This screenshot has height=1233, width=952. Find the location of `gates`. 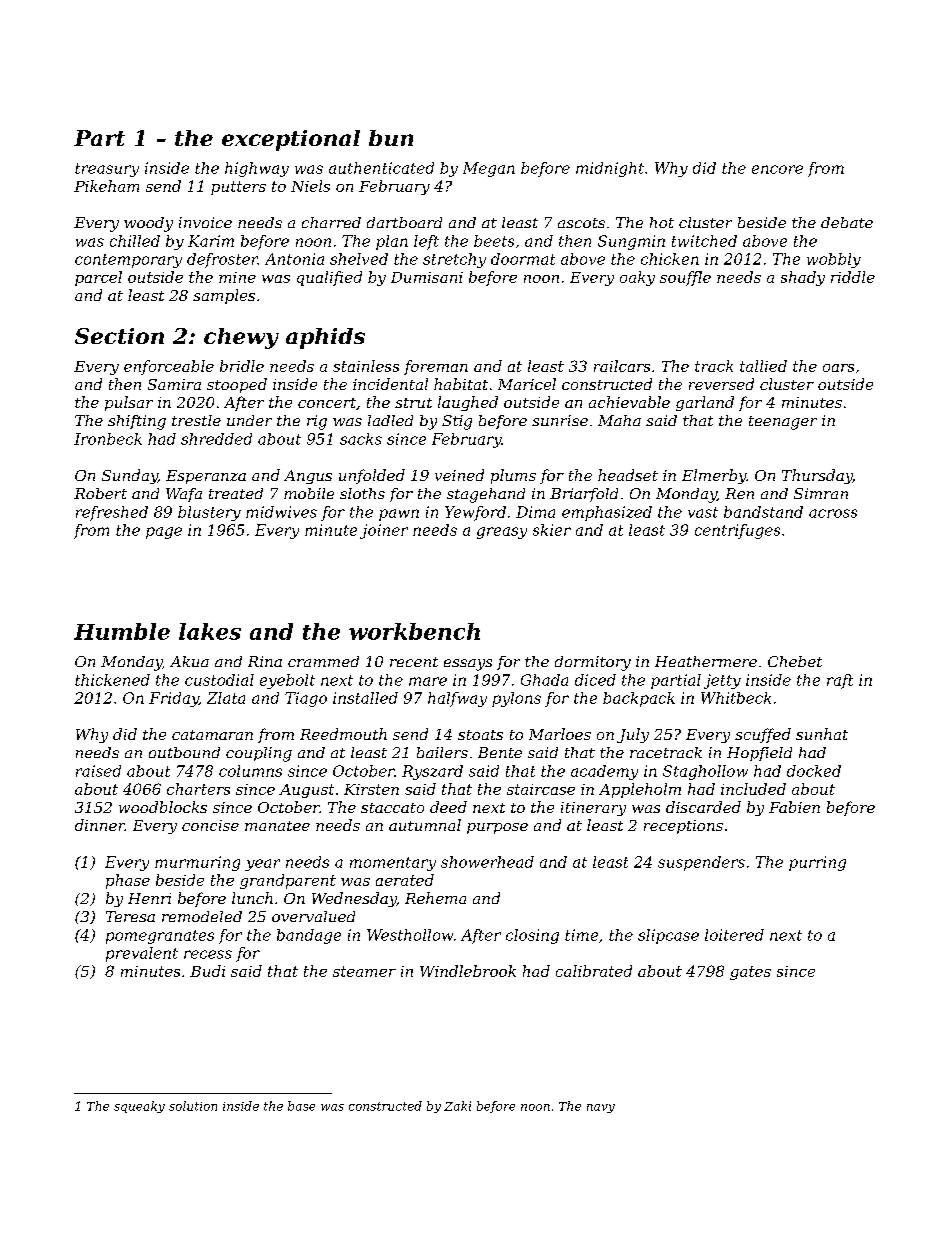

gates is located at coordinates (750, 973).
